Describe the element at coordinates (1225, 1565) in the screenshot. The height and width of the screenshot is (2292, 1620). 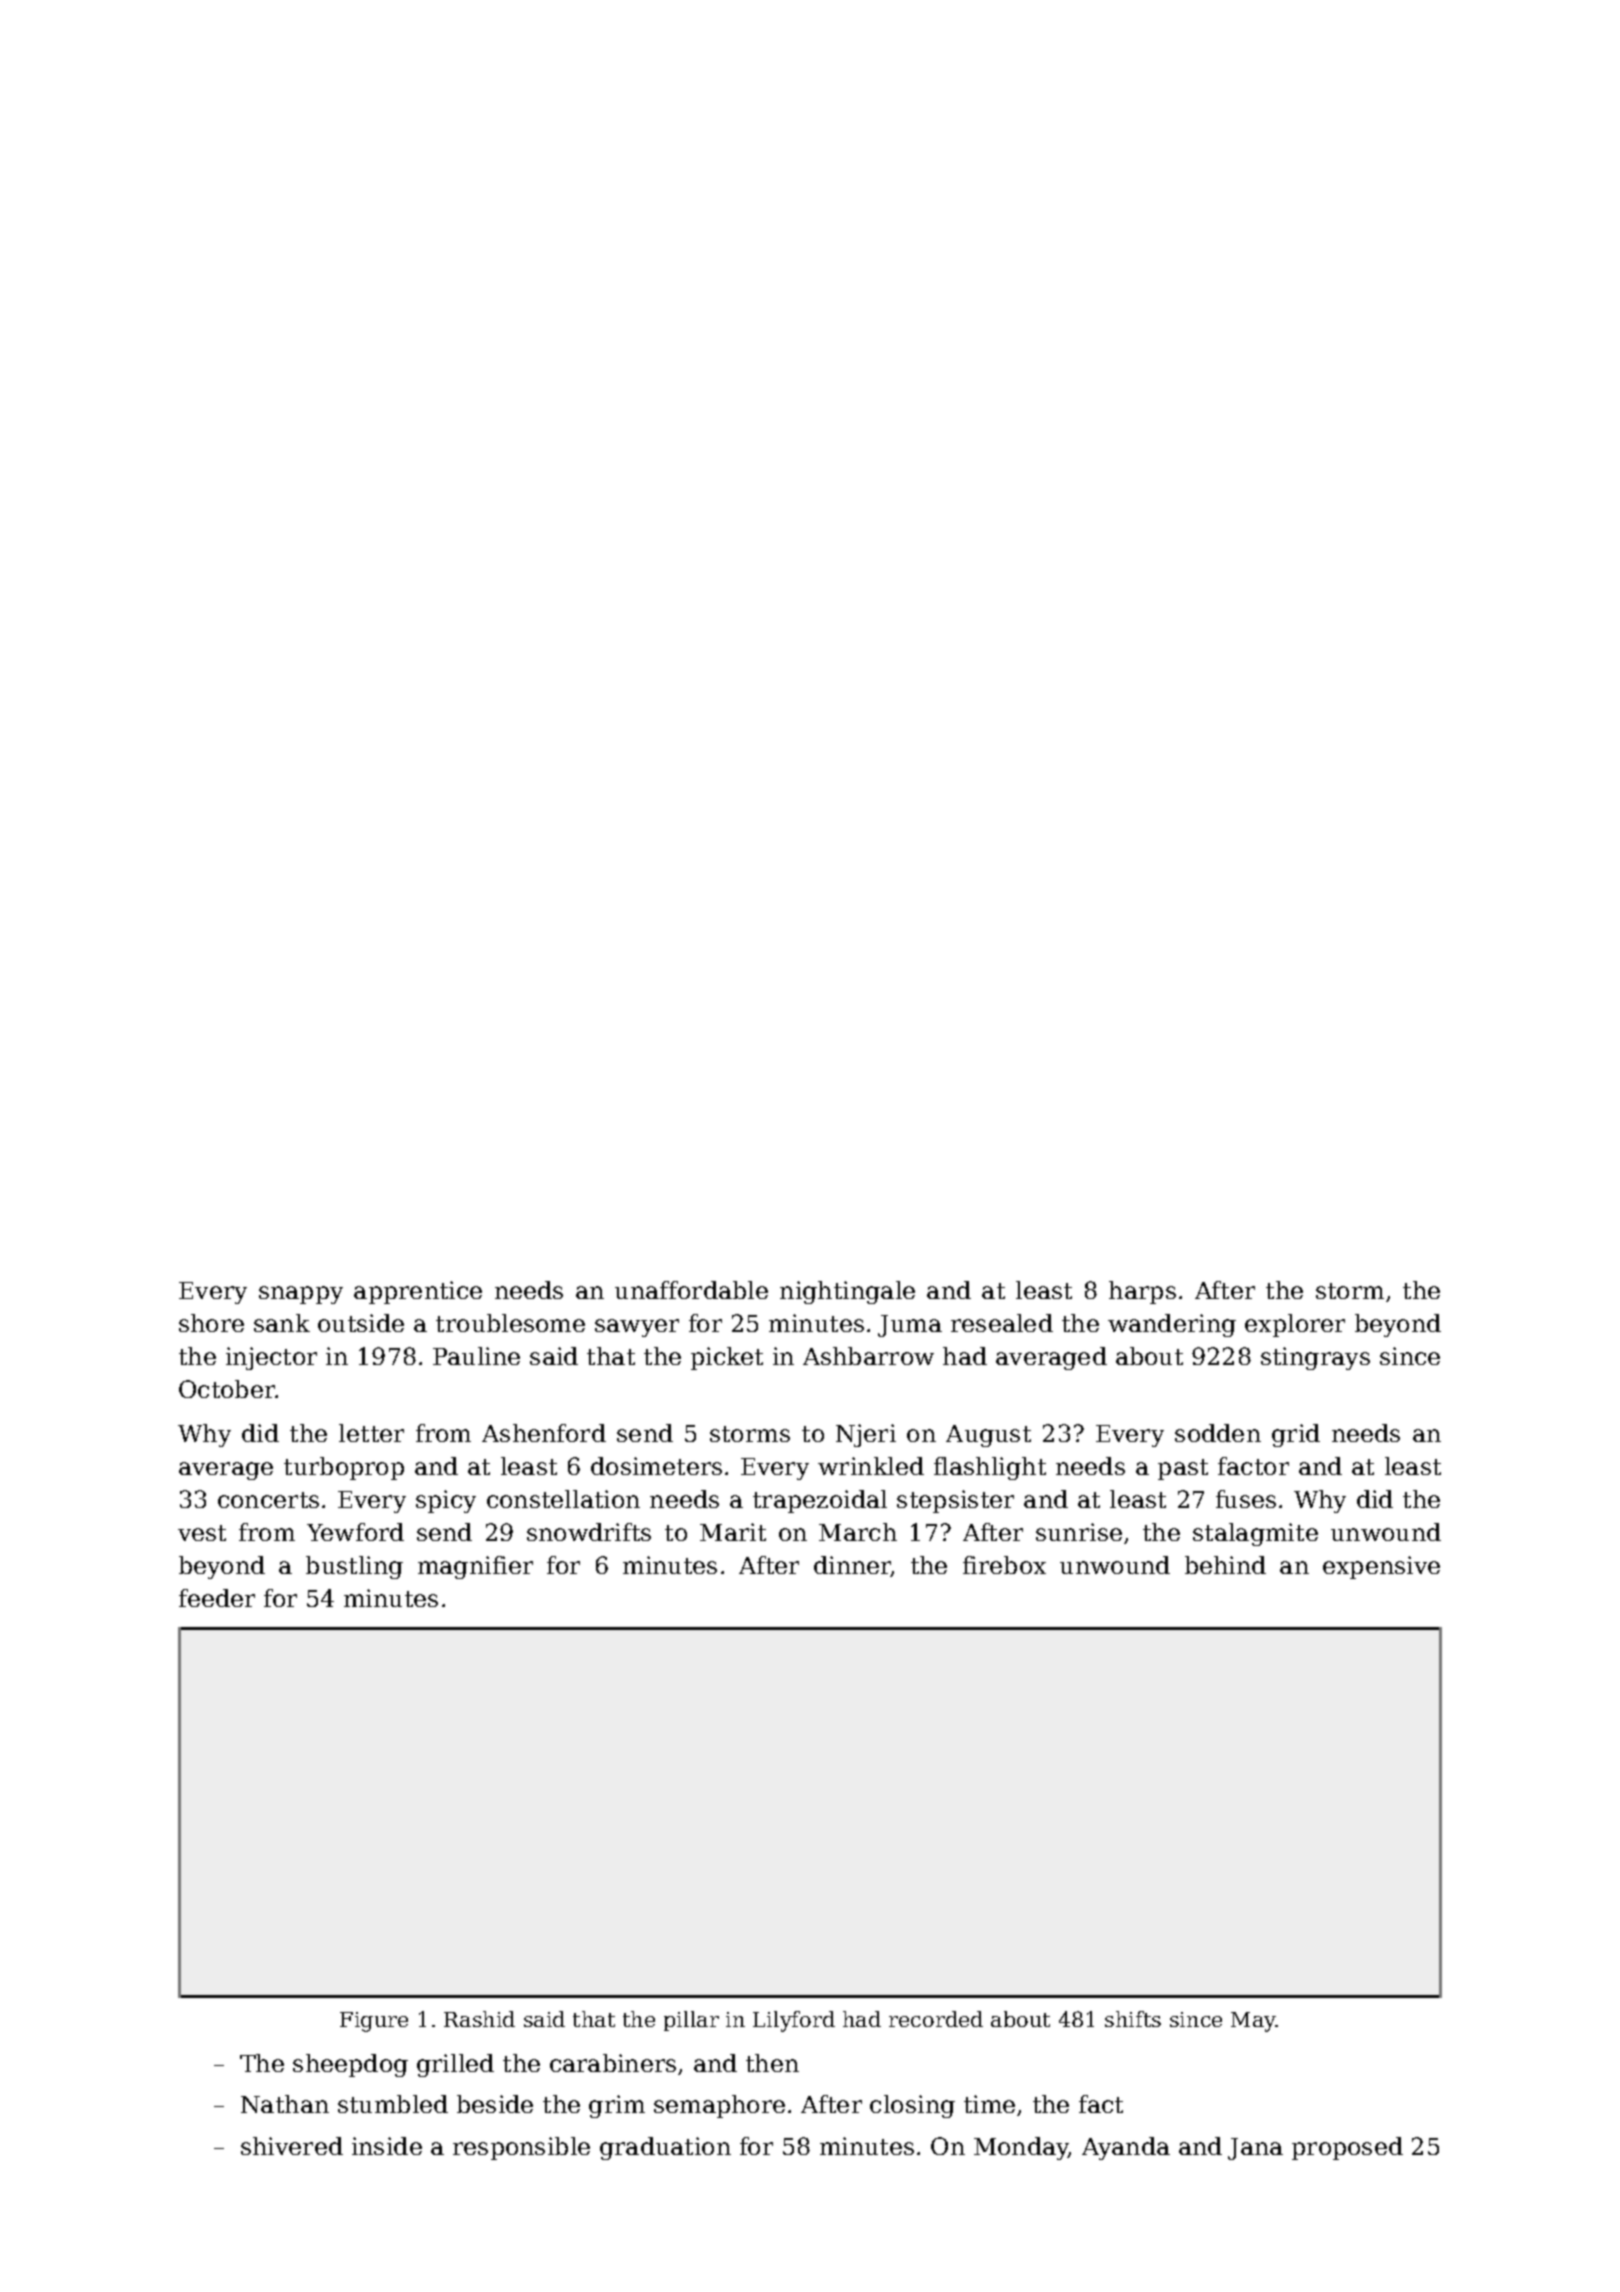
I see `behind` at that location.
